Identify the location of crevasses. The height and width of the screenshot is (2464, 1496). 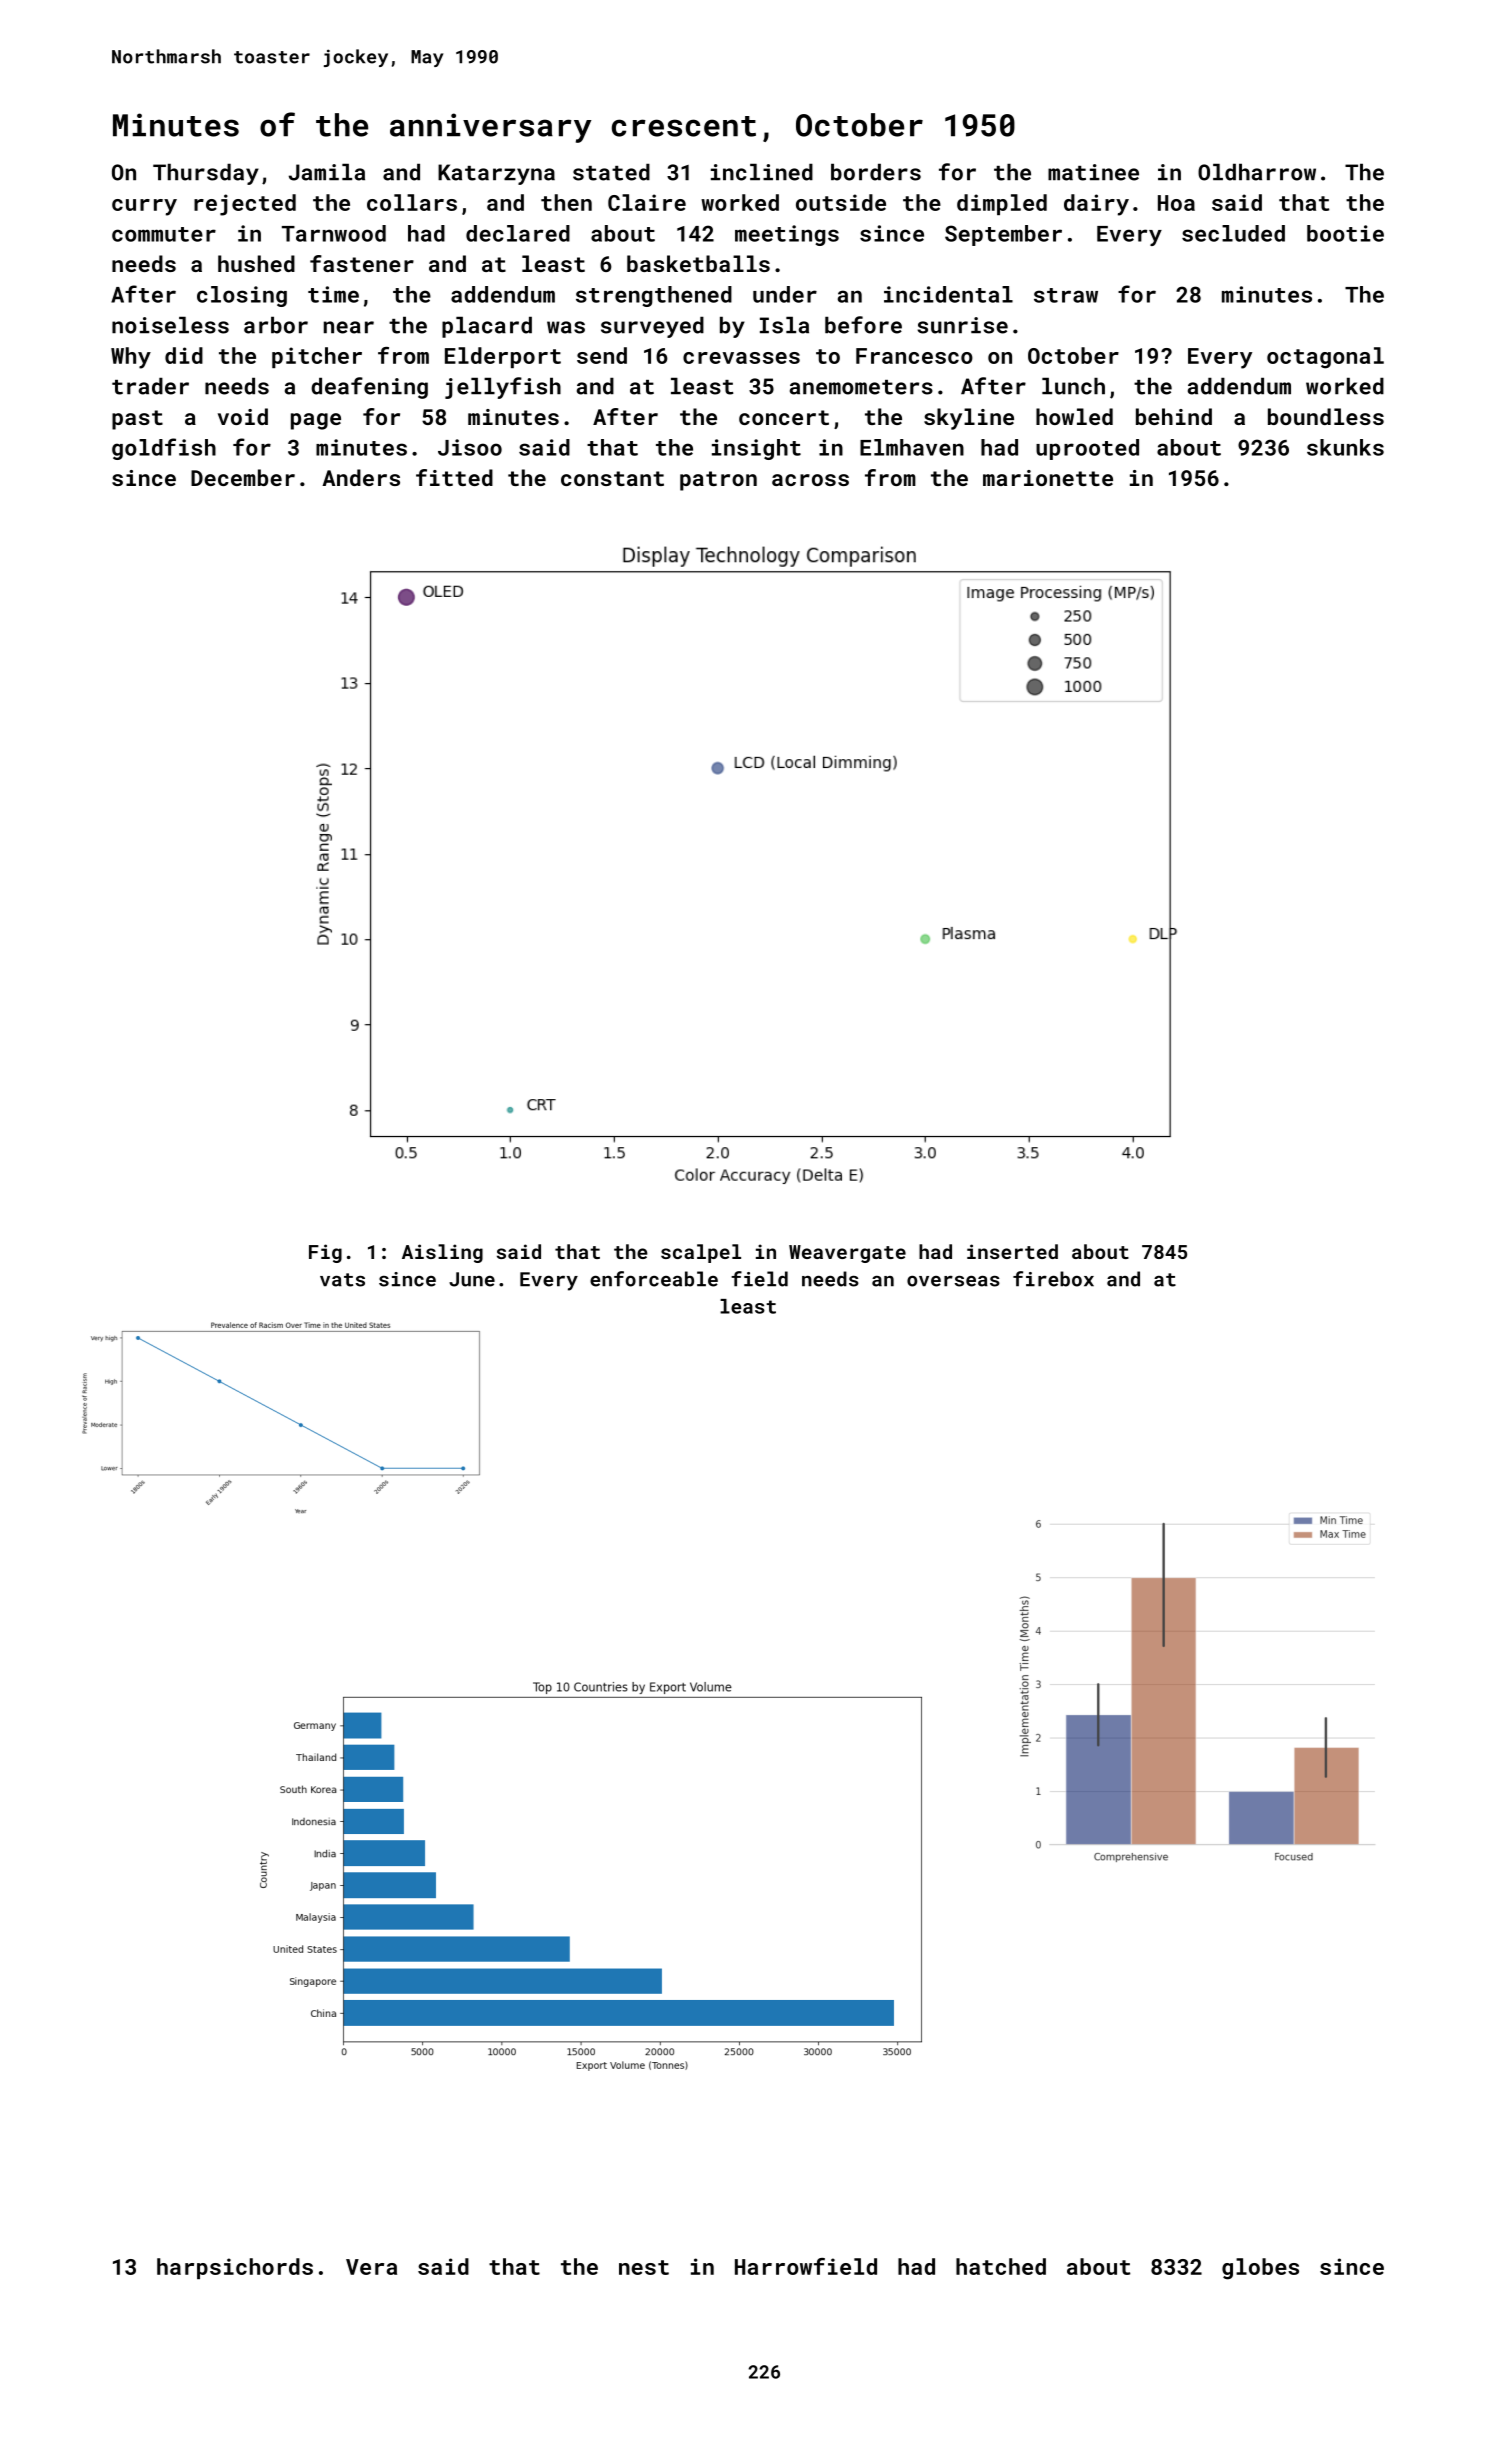
(741, 358).
